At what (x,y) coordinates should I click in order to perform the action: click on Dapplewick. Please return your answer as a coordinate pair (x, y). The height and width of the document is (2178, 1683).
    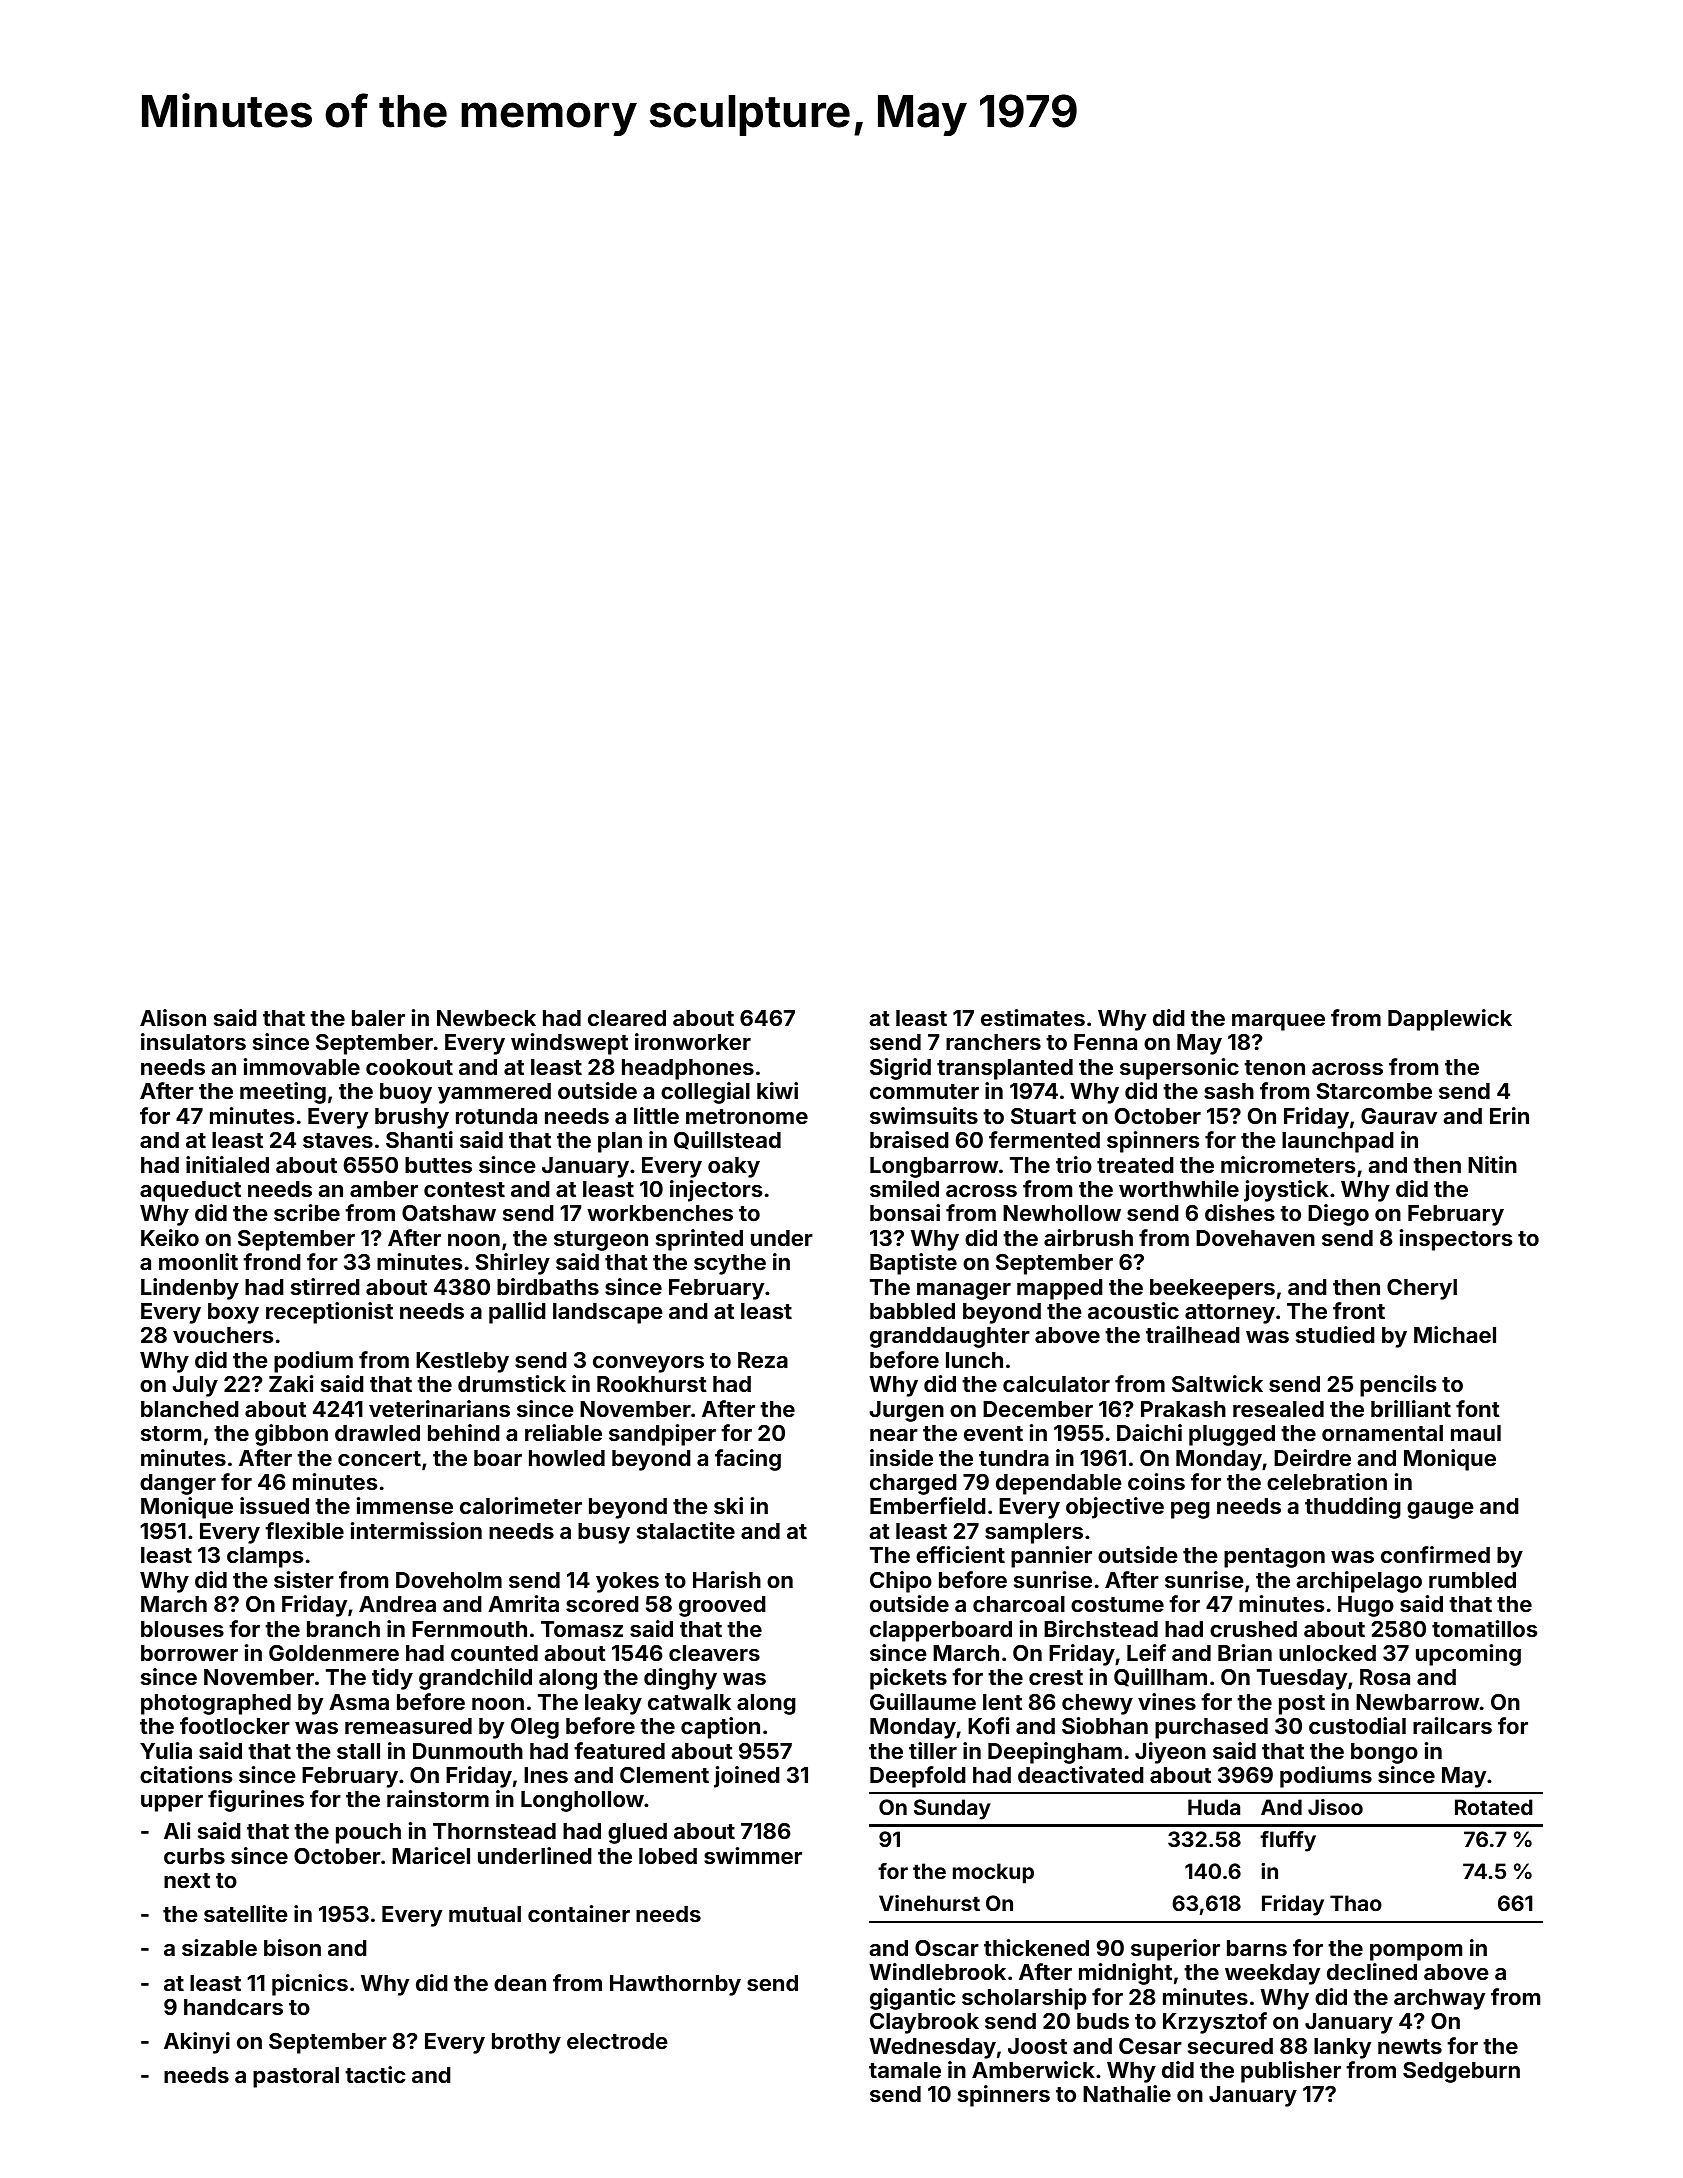
    Looking at the image, I should click on (1450, 1020).
